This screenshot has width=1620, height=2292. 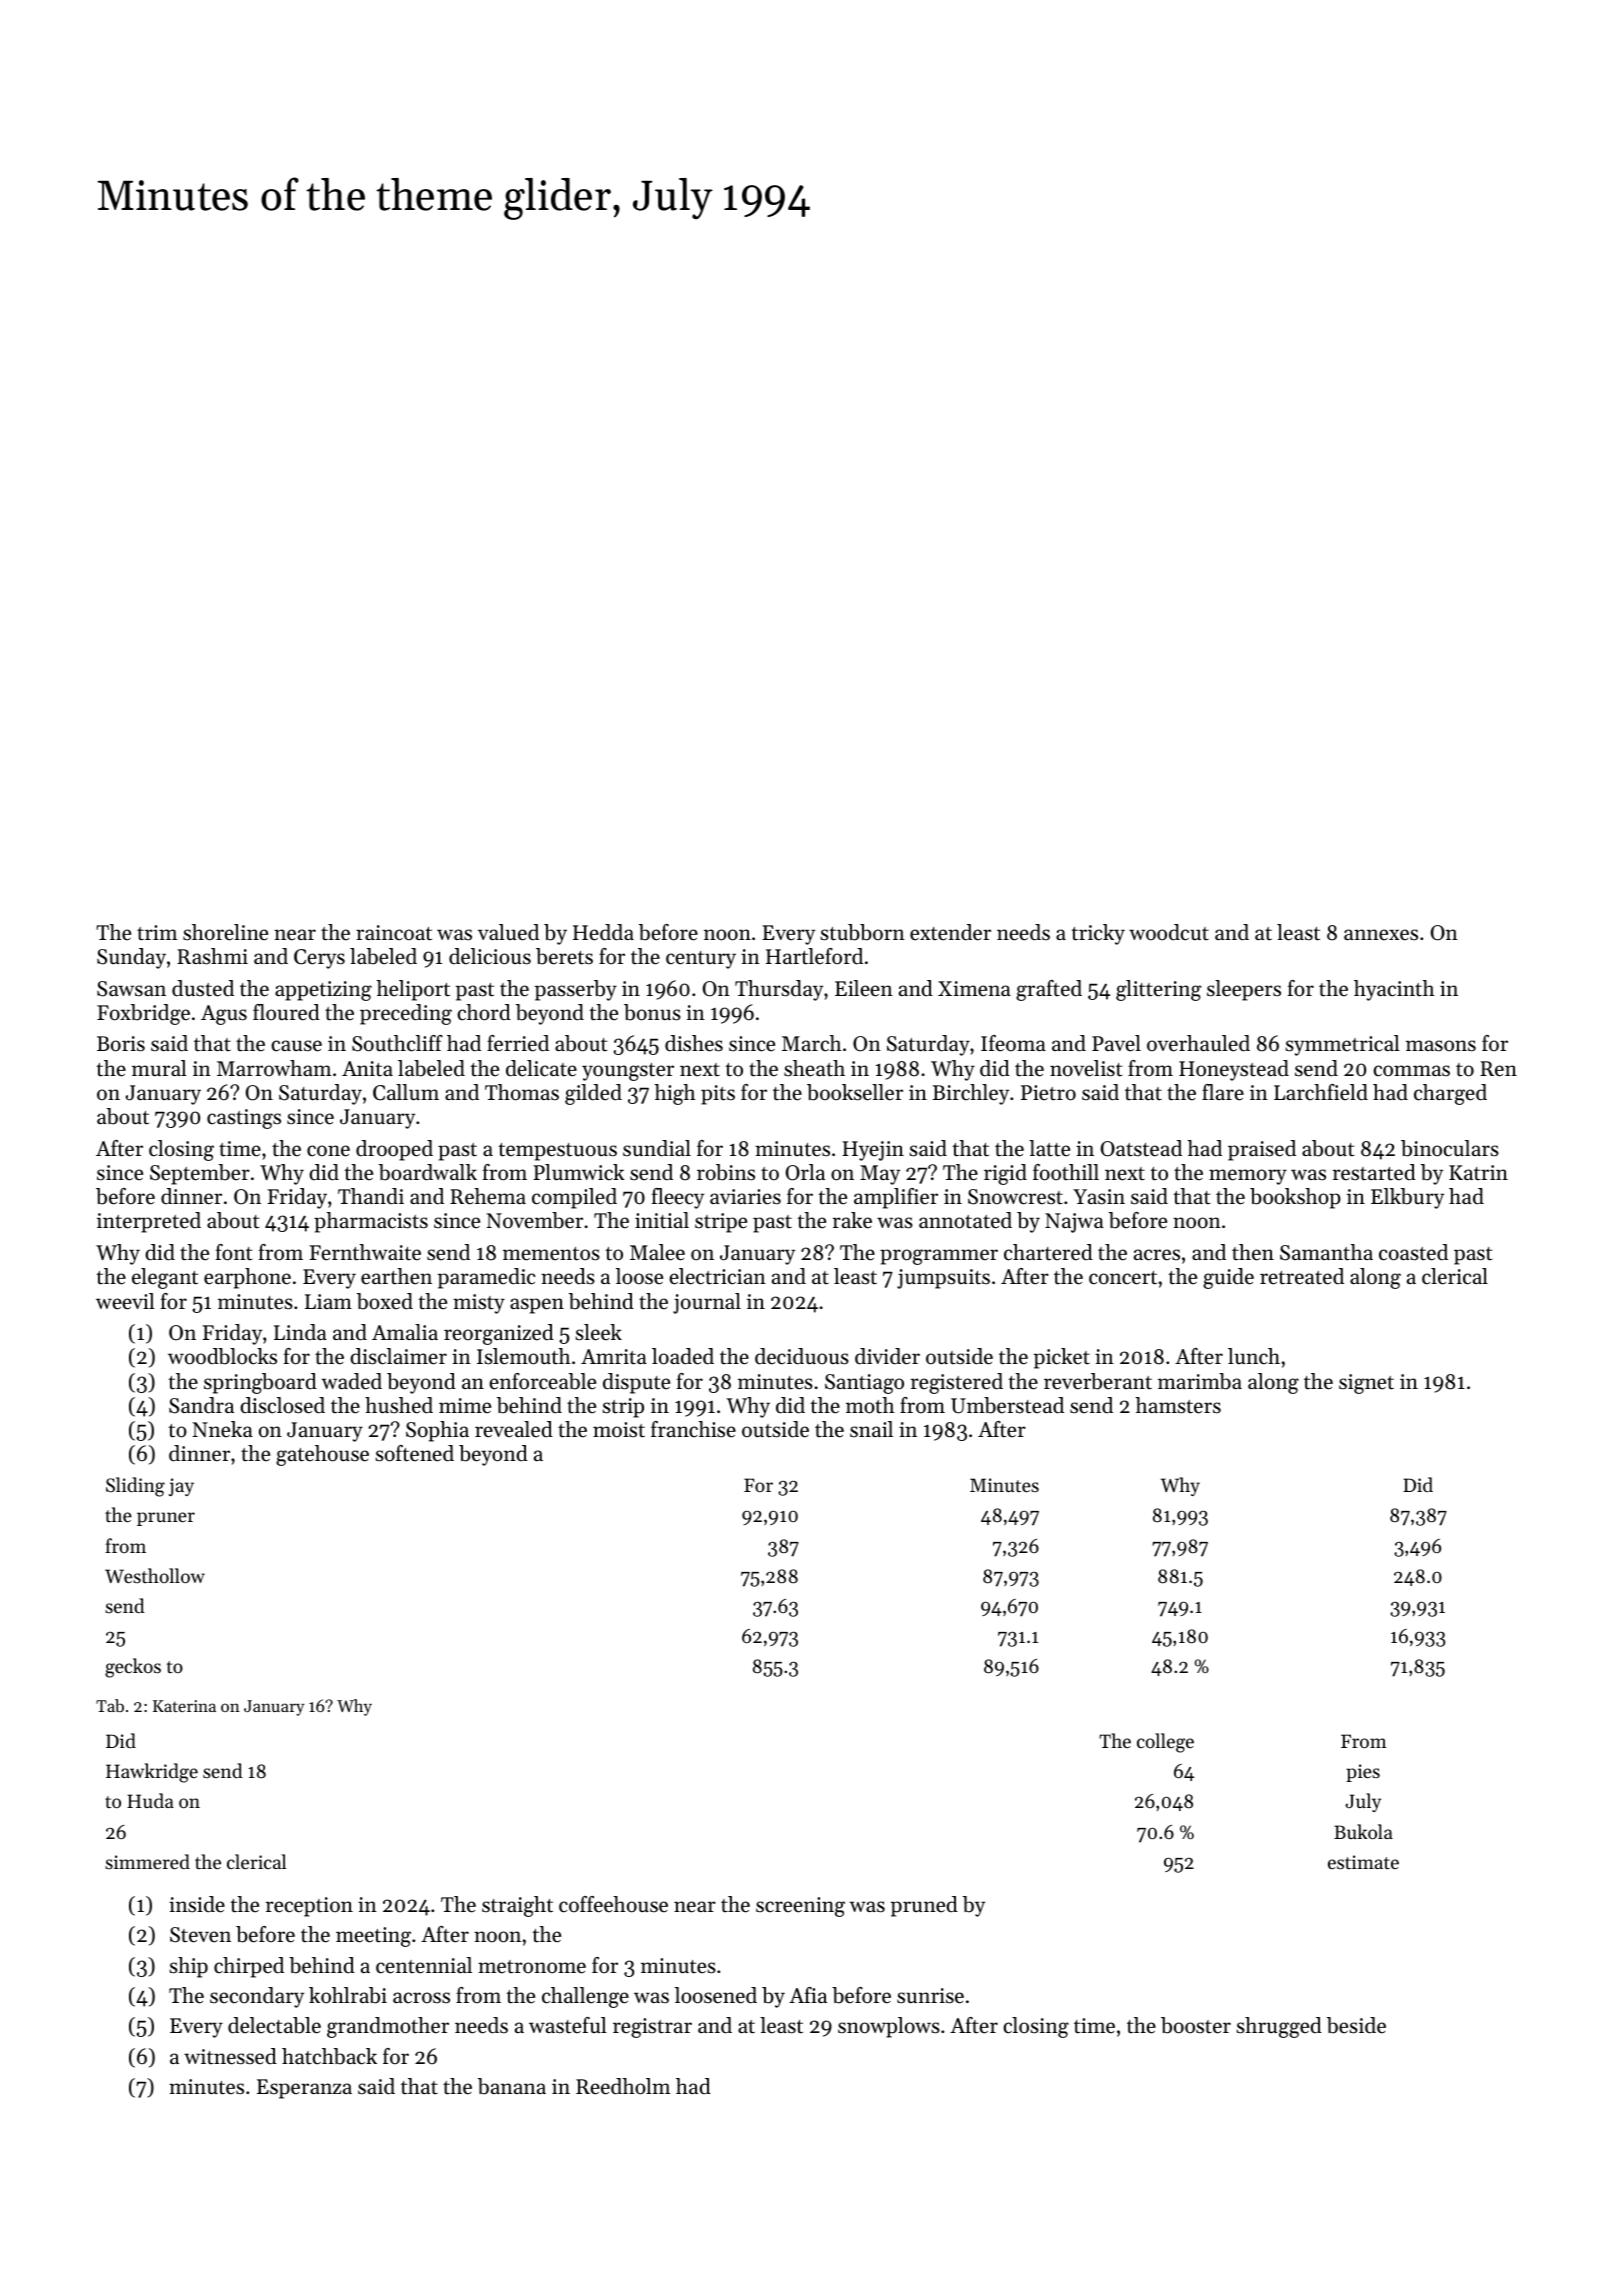 I want to click on Foxbridge, so click(x=143, y=1014).
